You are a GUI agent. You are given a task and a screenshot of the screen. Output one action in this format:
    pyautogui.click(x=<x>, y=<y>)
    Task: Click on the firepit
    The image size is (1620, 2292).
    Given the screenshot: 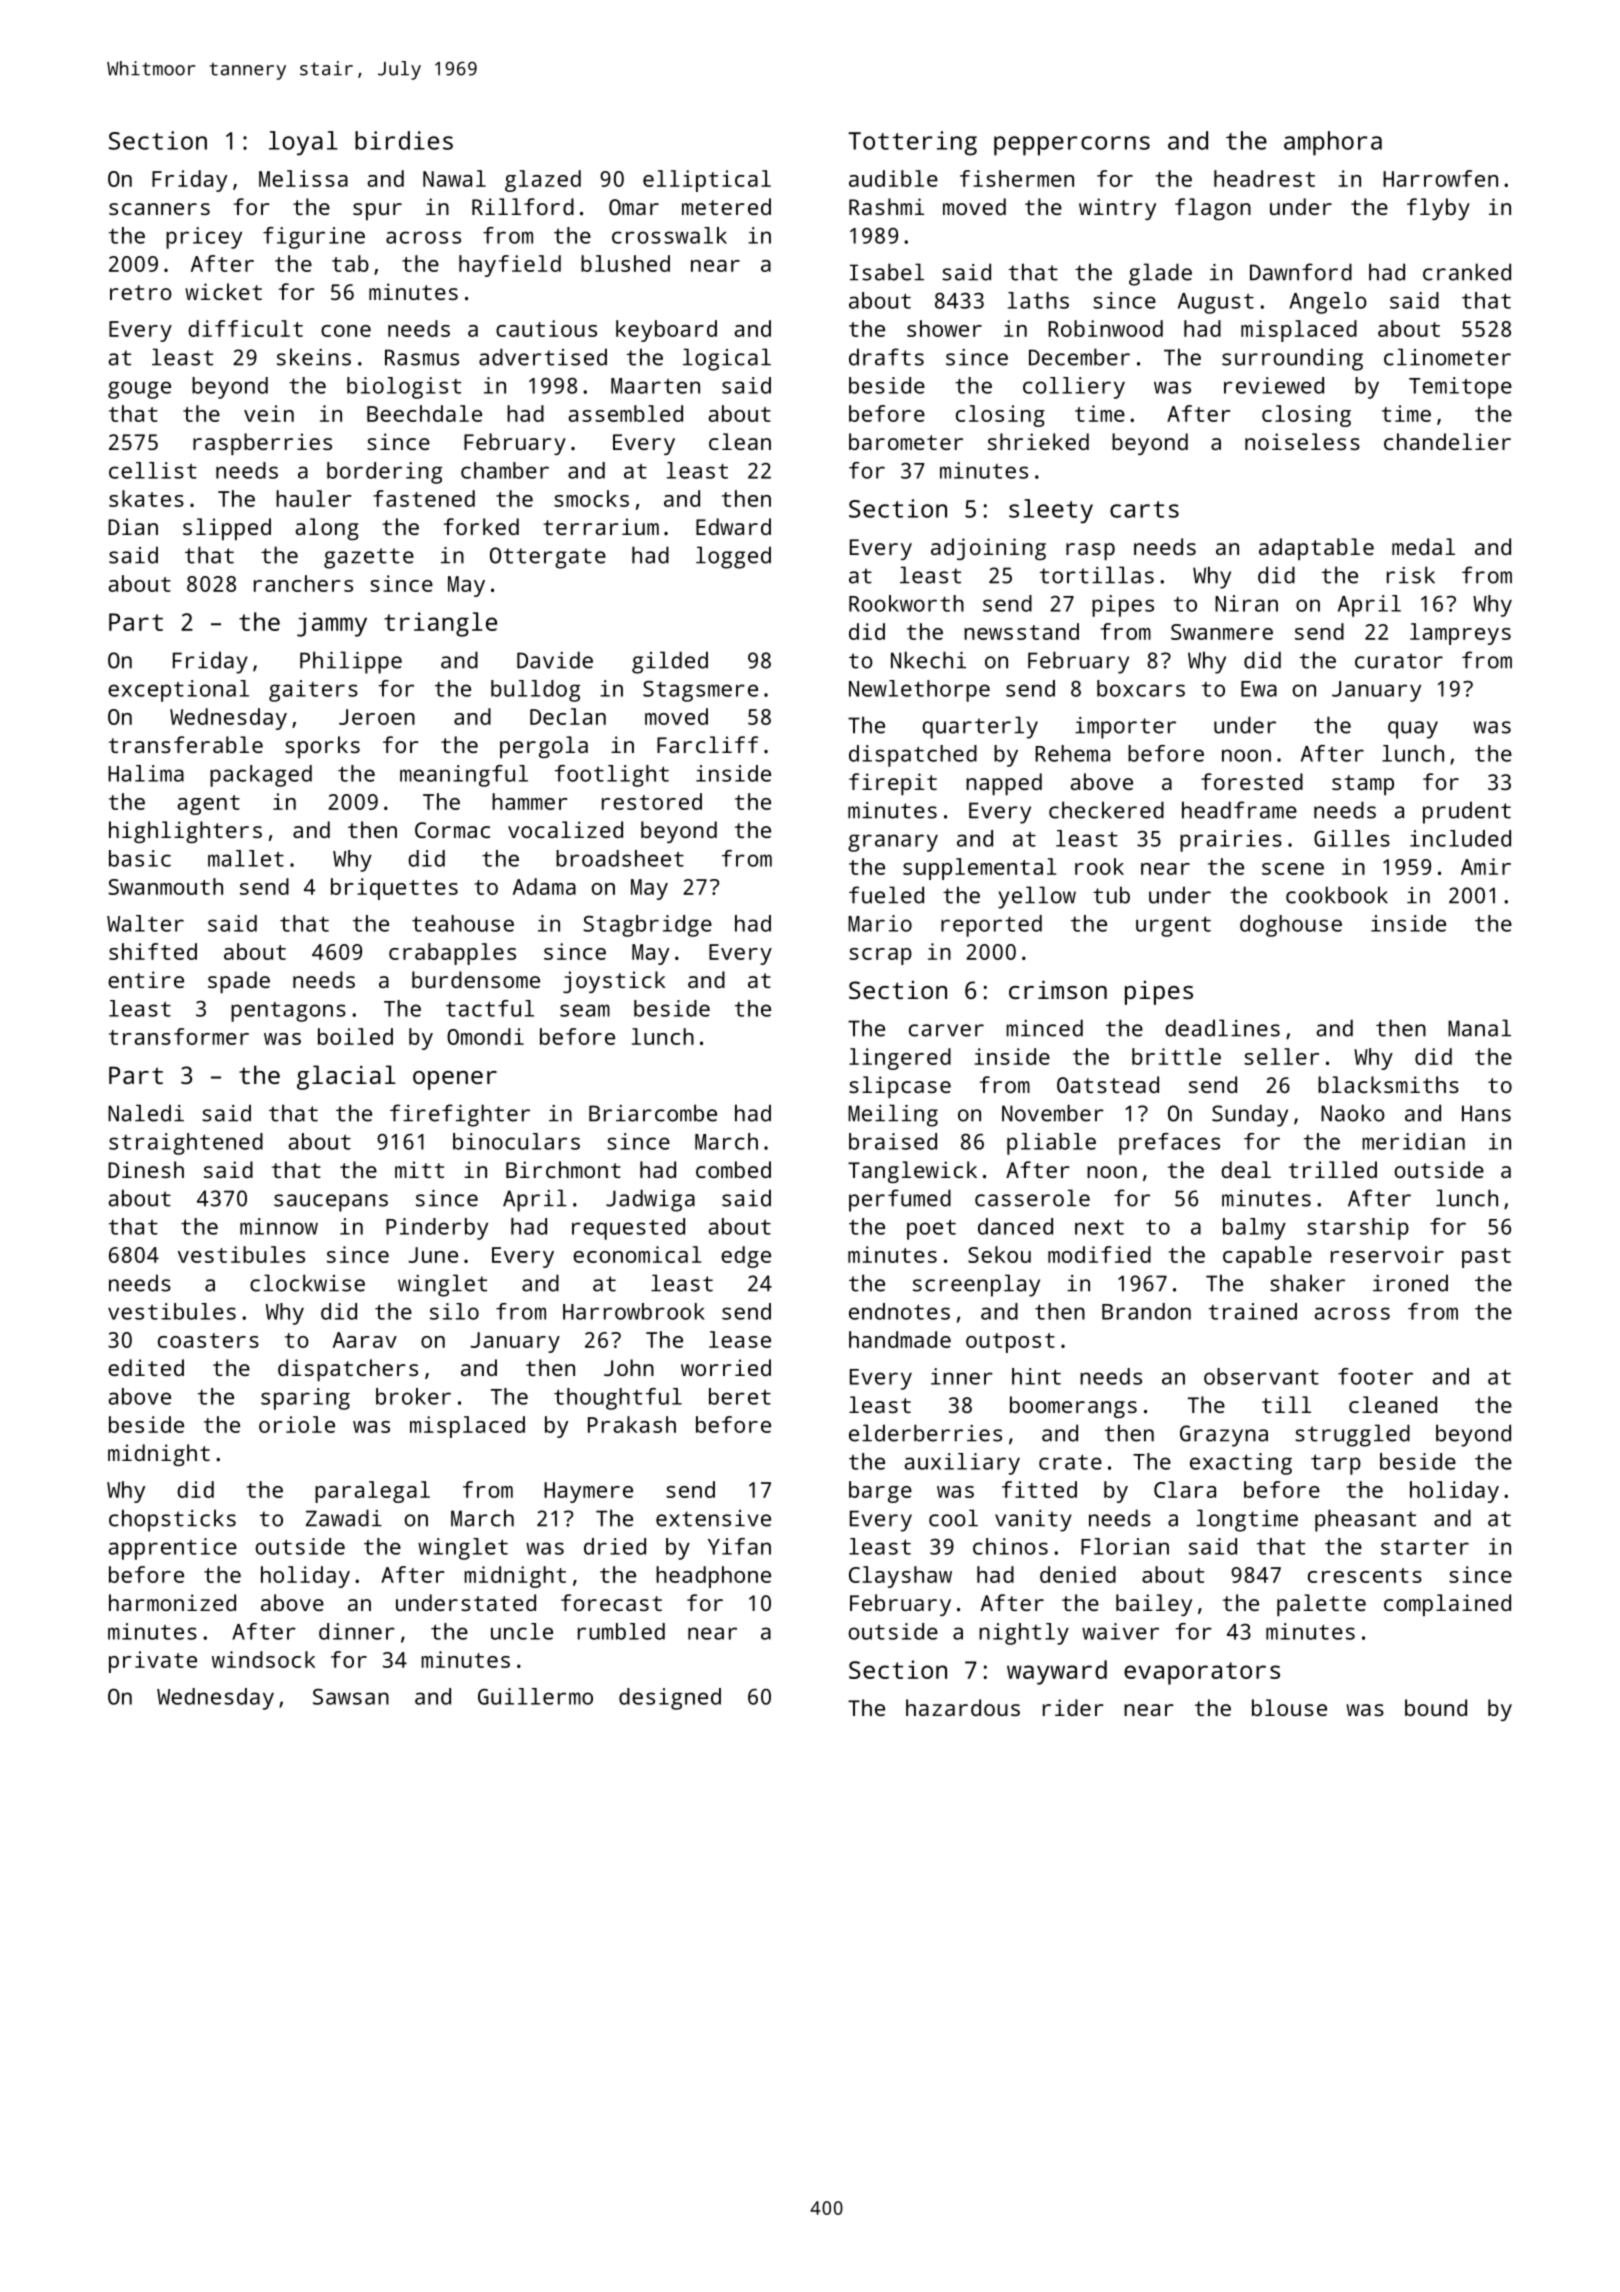 What is the action you would take?
    pyautogui.click(x=893, y=784)
